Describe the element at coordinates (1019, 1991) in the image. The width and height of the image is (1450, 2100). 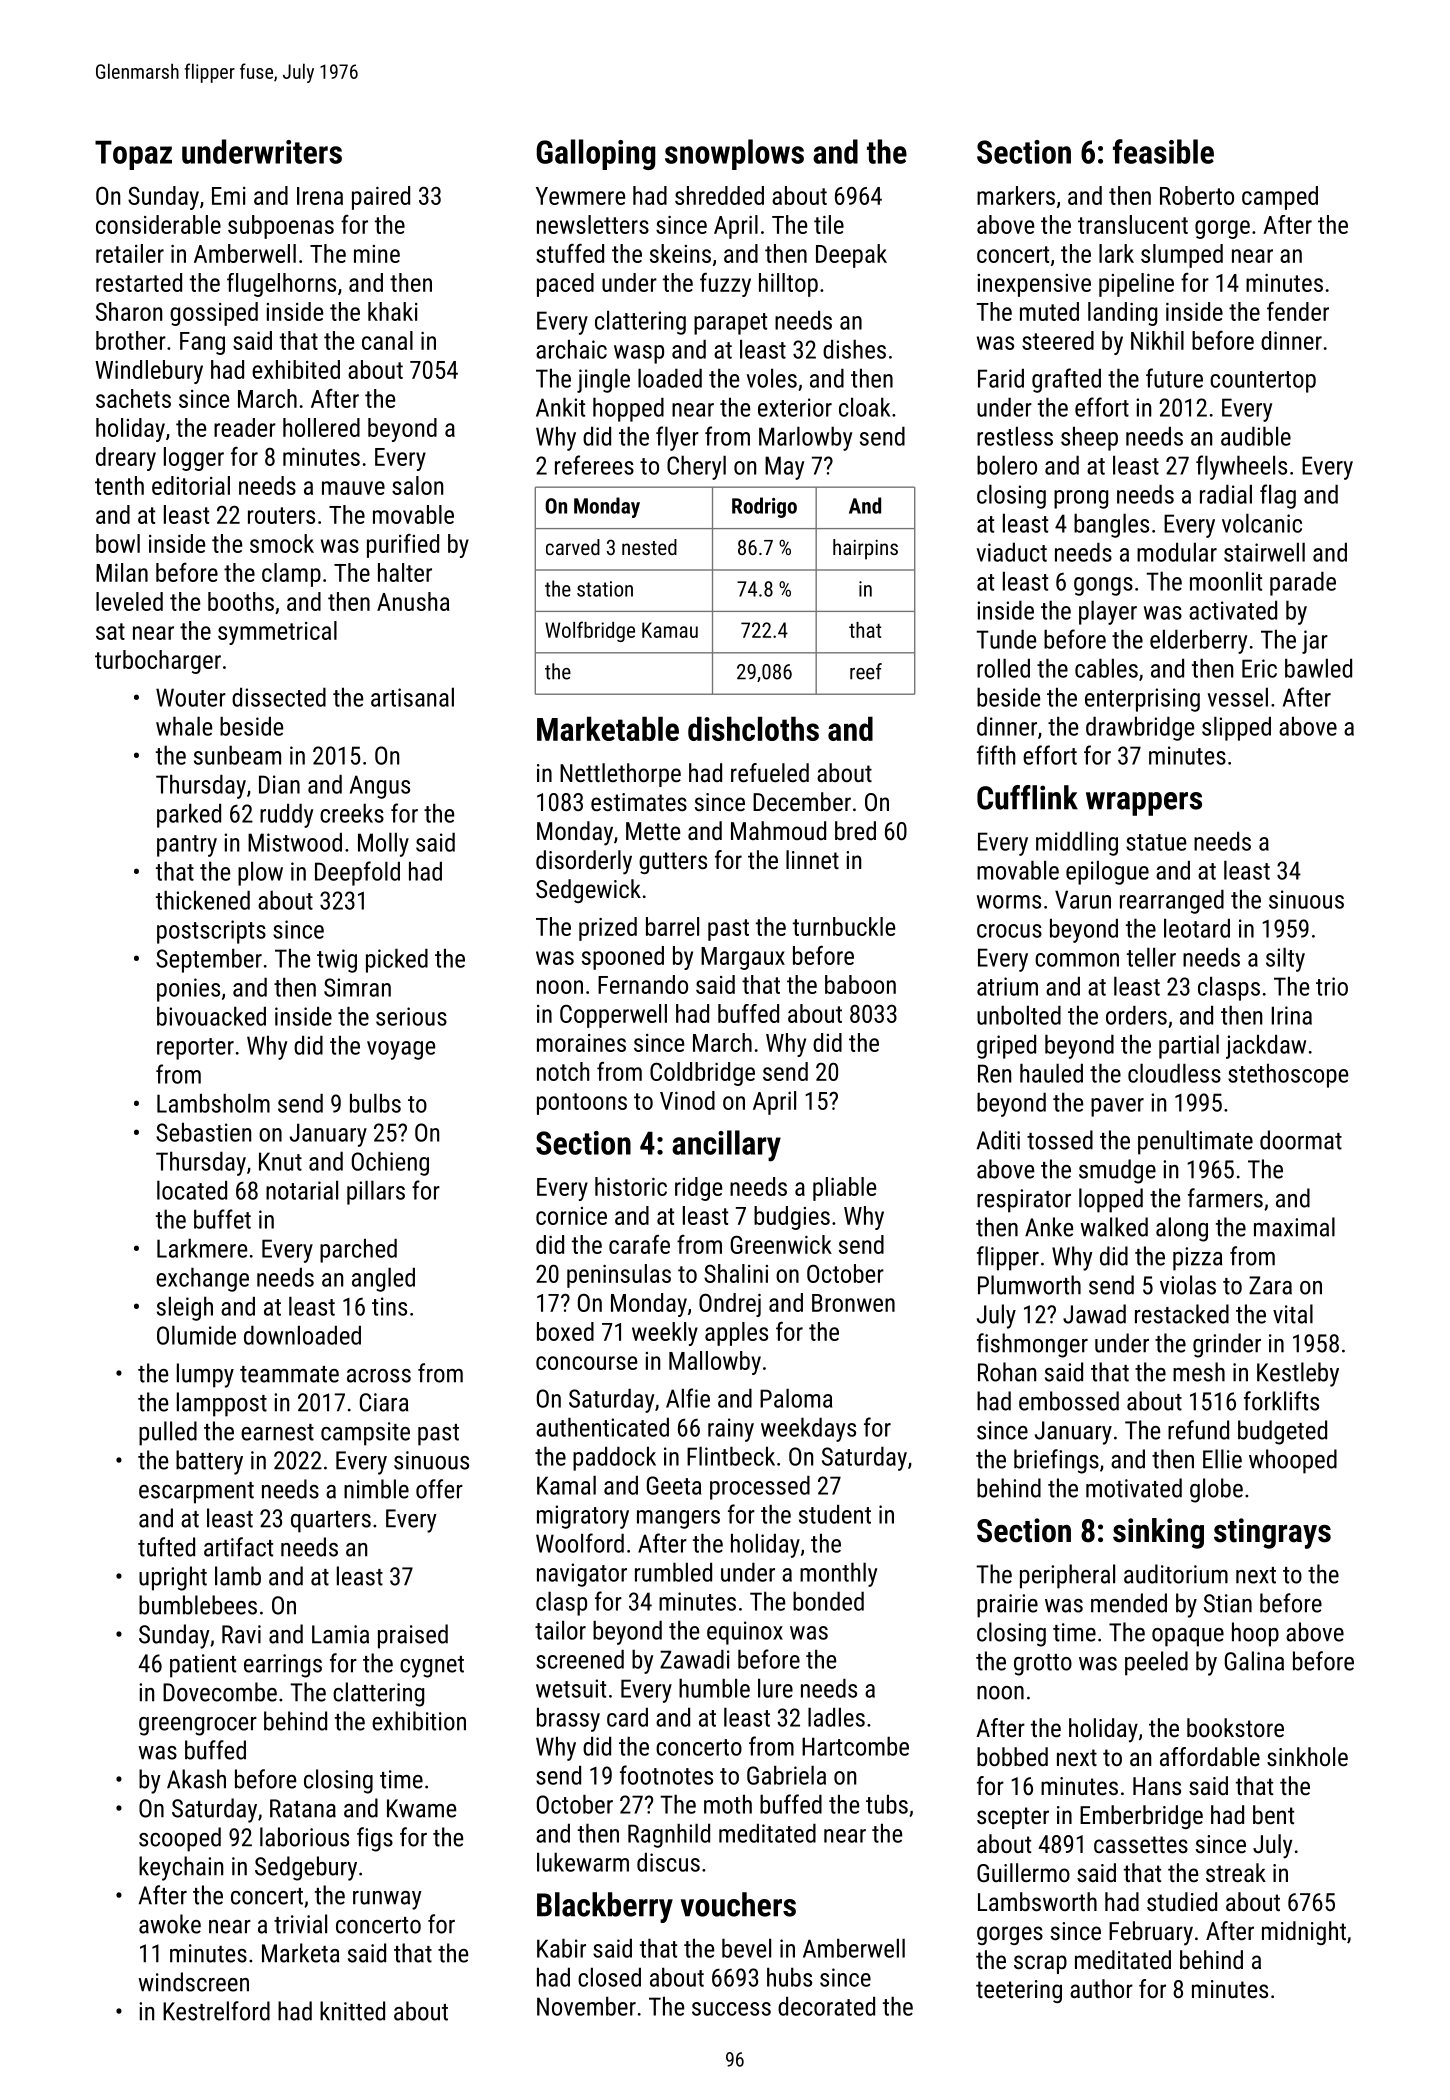
I see `teetering` at that location.
